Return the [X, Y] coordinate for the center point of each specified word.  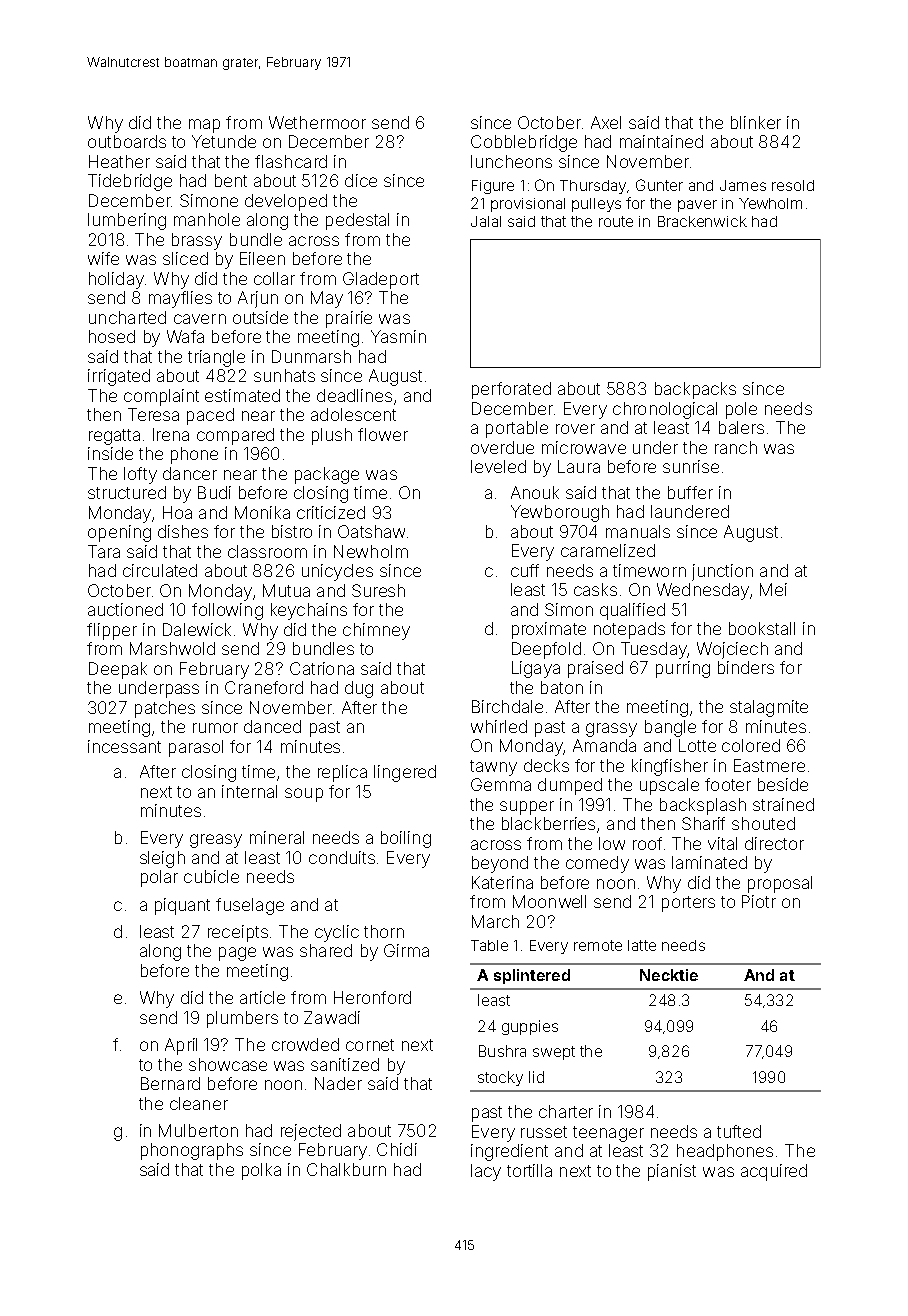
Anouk [535, 492]
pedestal [357, 221]
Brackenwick [702, 221]
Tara [104, 551]
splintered [532, 976]
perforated [511, 390]
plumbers [242, 1019]
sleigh [162, 859]
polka [261, 1171]
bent [231, 180]
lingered [405, 773]
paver [697, 206]
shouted [763, 823]
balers [741, 427]
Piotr [759, 901]
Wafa [185, 336]
